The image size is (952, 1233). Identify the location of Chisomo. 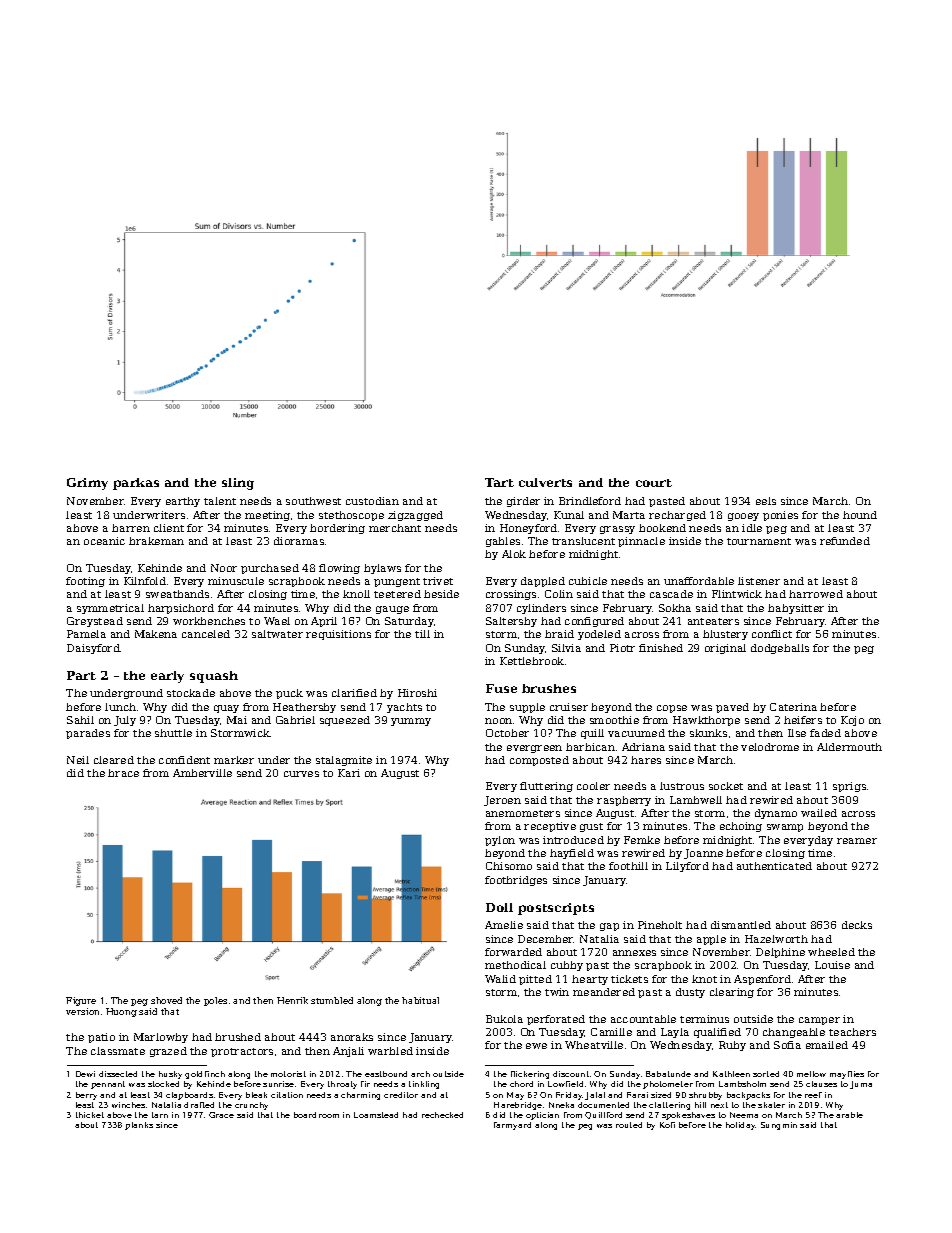
(509, 866).
